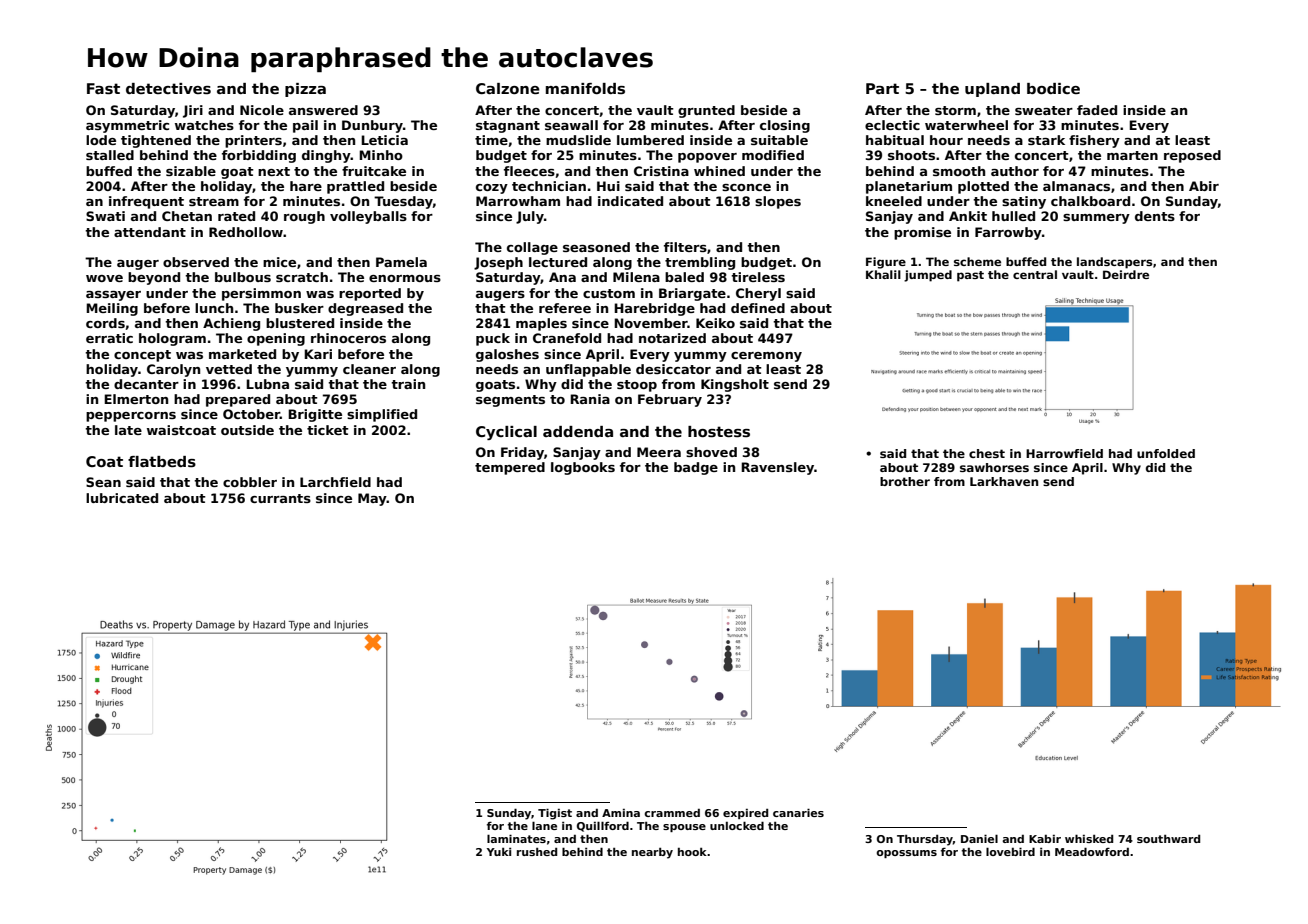 The image size is (1308, 924). What do you see at coordinates (1004, 481) in the screenshot?
I see `Larkhaven` at bounding box center [1004, 481].
